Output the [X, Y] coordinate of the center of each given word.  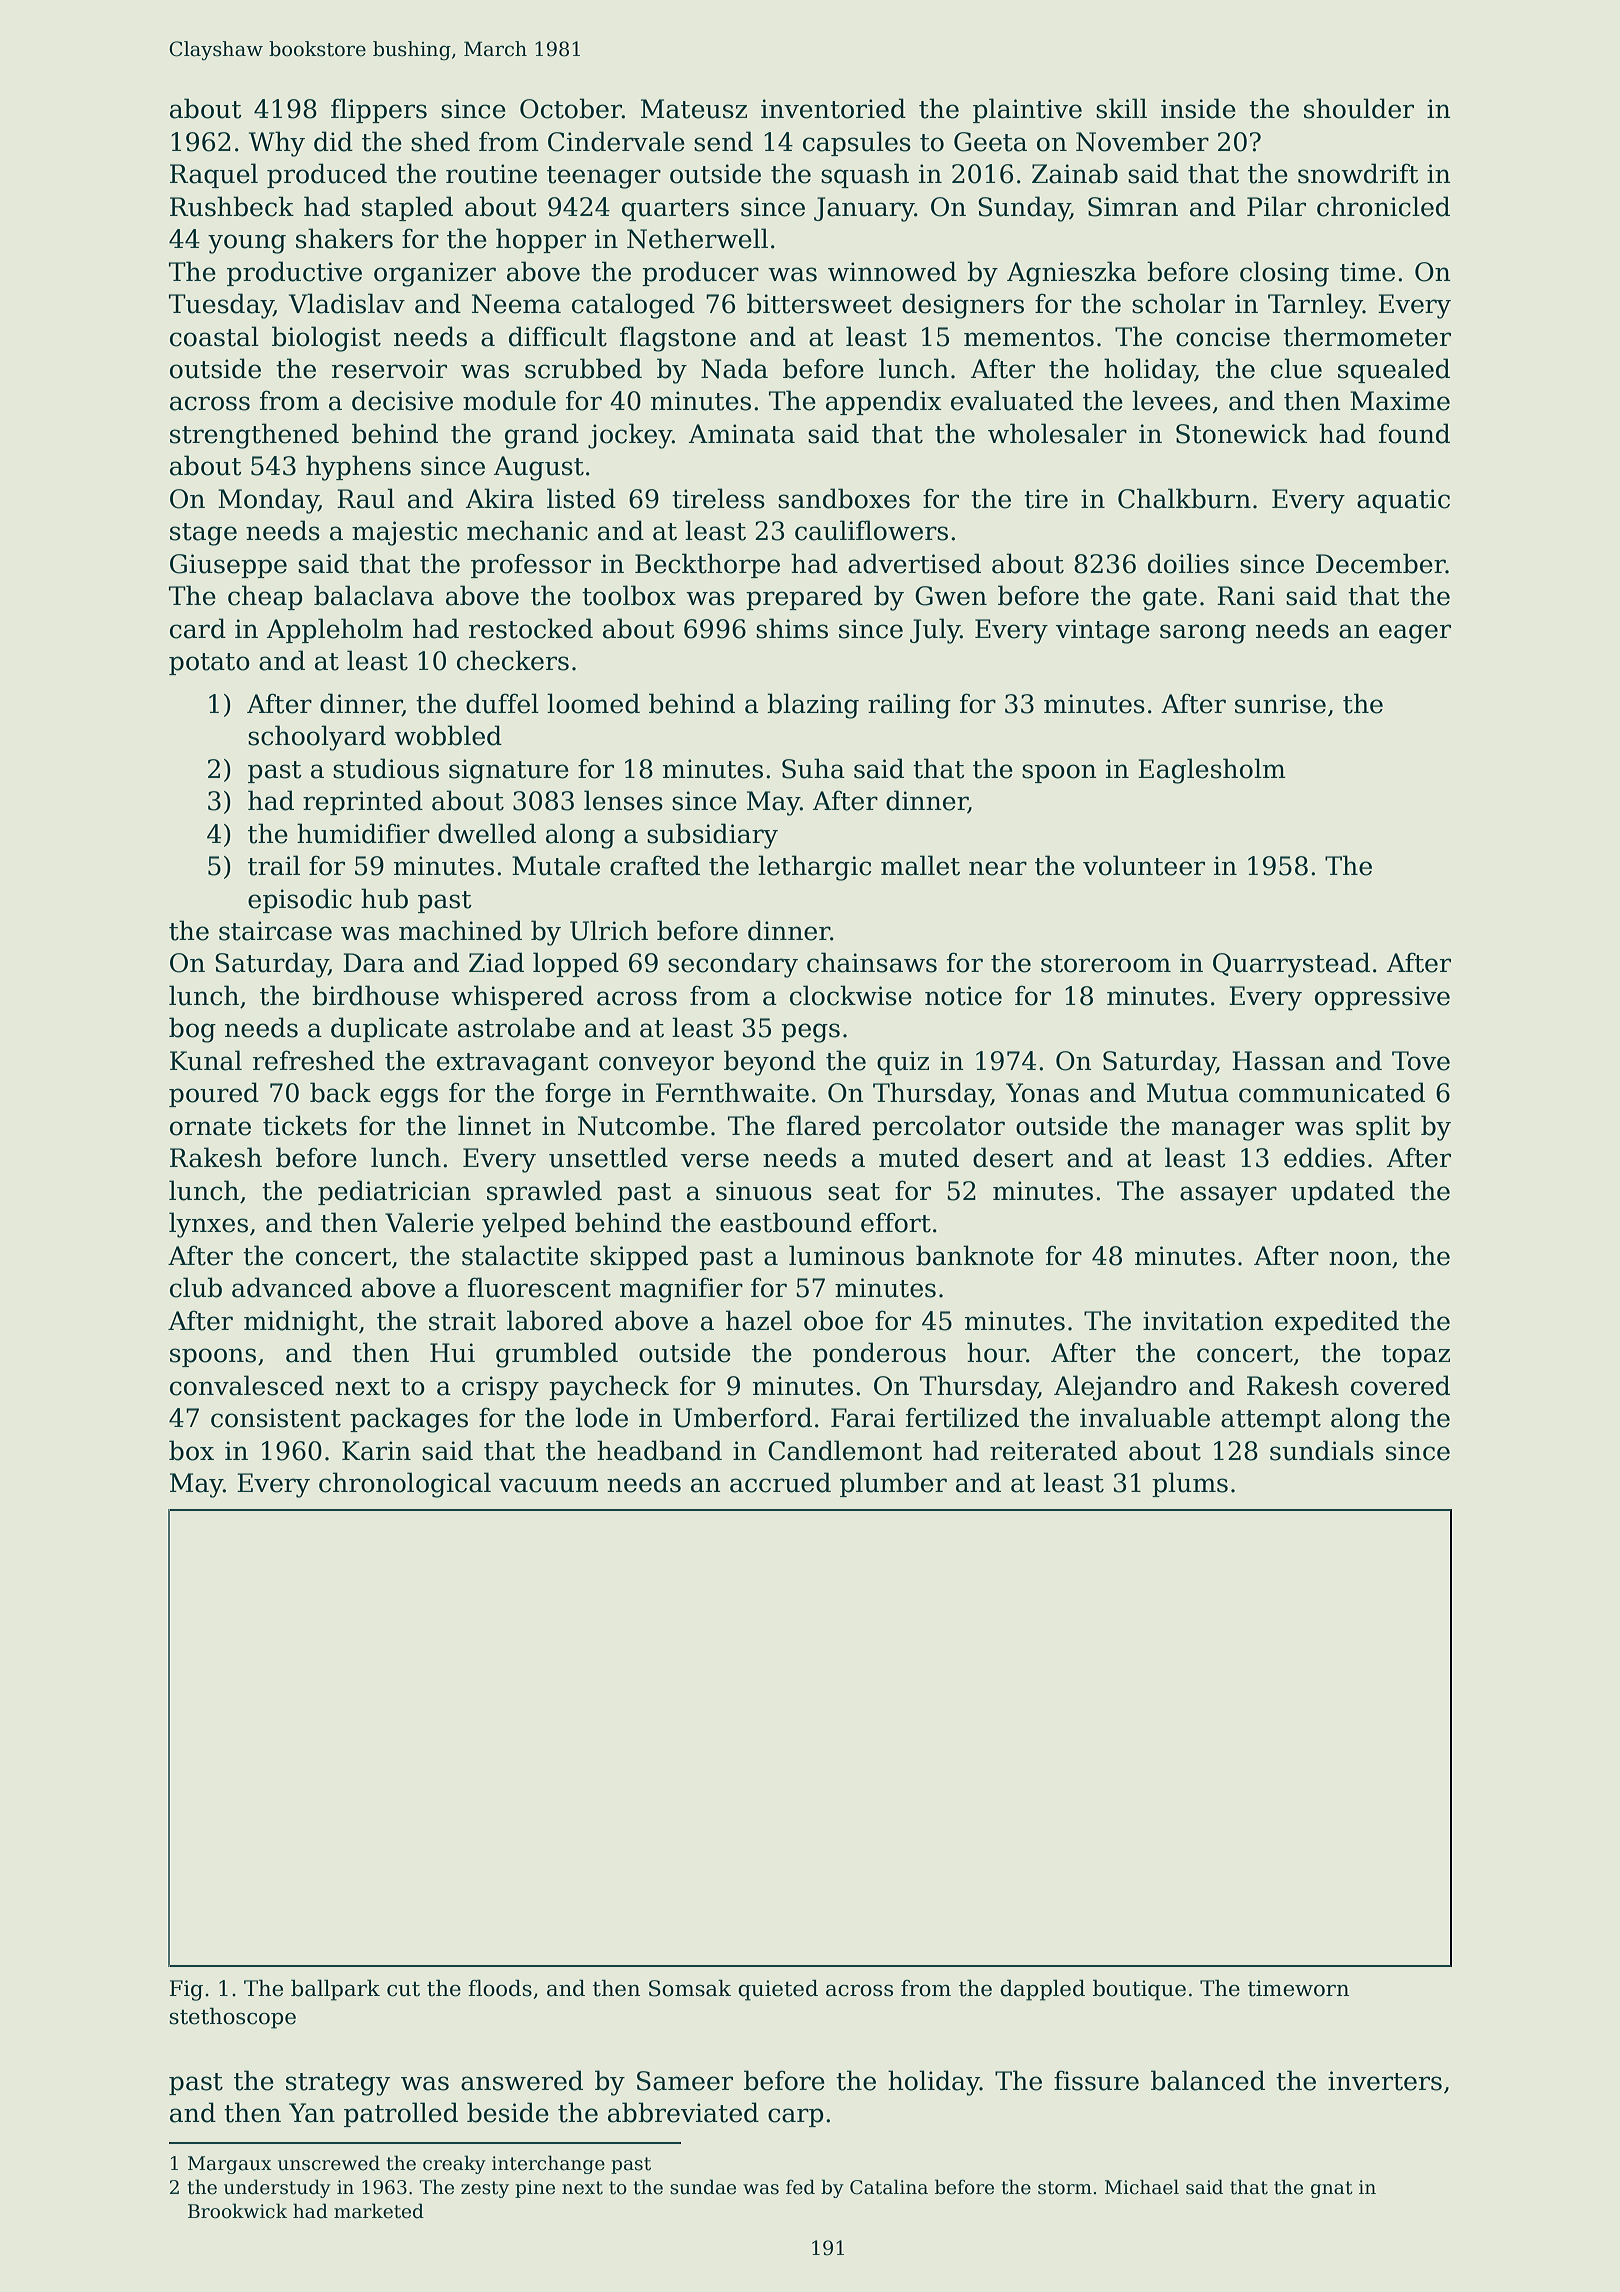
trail [274, 865]
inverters [1385, 2081]
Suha [813, 768]
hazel [759, 1320]
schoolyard [317, 738]
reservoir [389, 369]
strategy [338, 2084]
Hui [452, 1353]
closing [1284, 274]
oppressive [1382, 998]
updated [1343, 1192]
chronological [405, 1485]
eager [1415, 634]
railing [909, 706]
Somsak [690, 1988]
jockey [630, 436]
